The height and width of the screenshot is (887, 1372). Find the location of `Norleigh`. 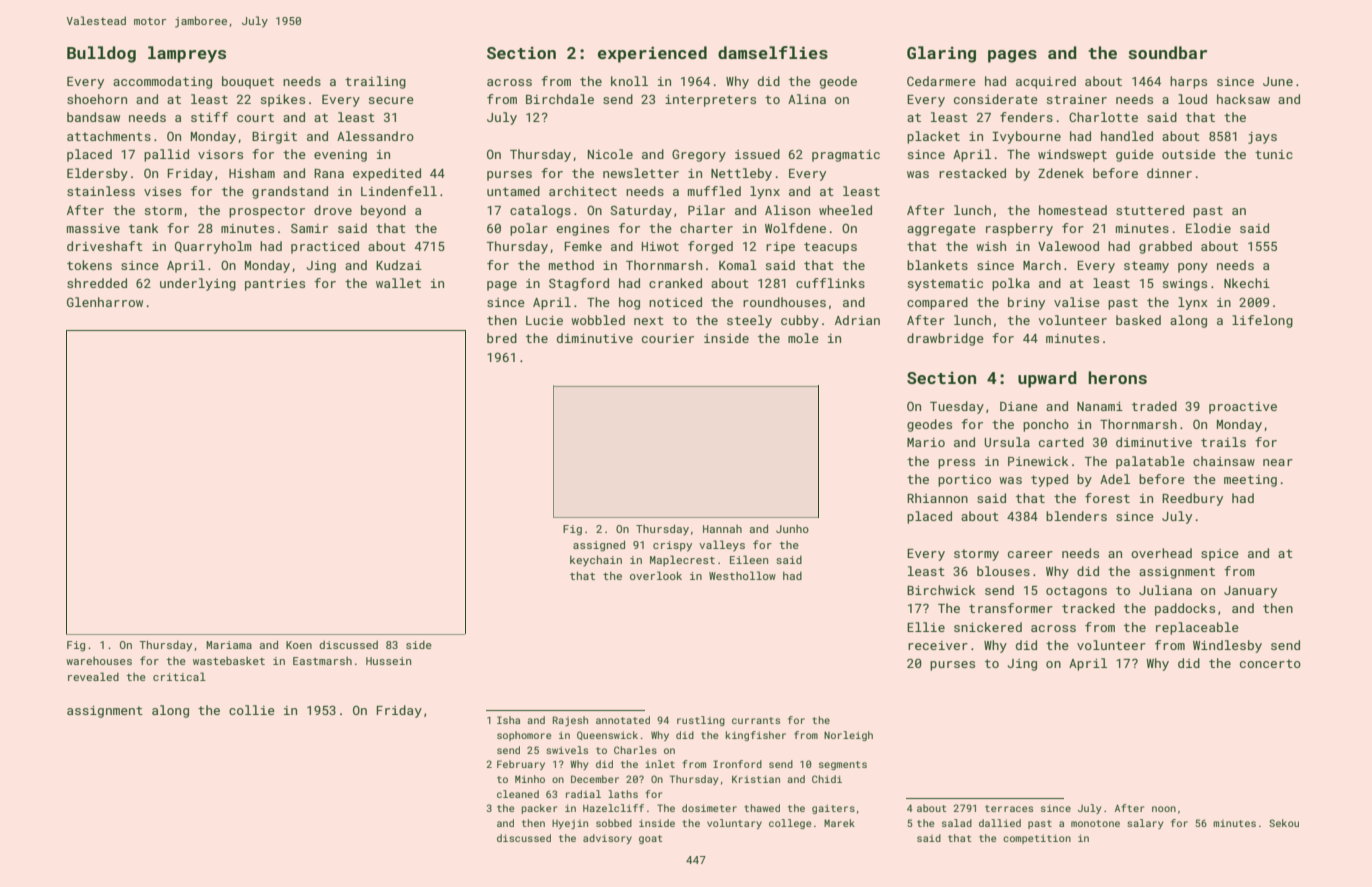

Norleigh is located at coordinates (848, 736).
